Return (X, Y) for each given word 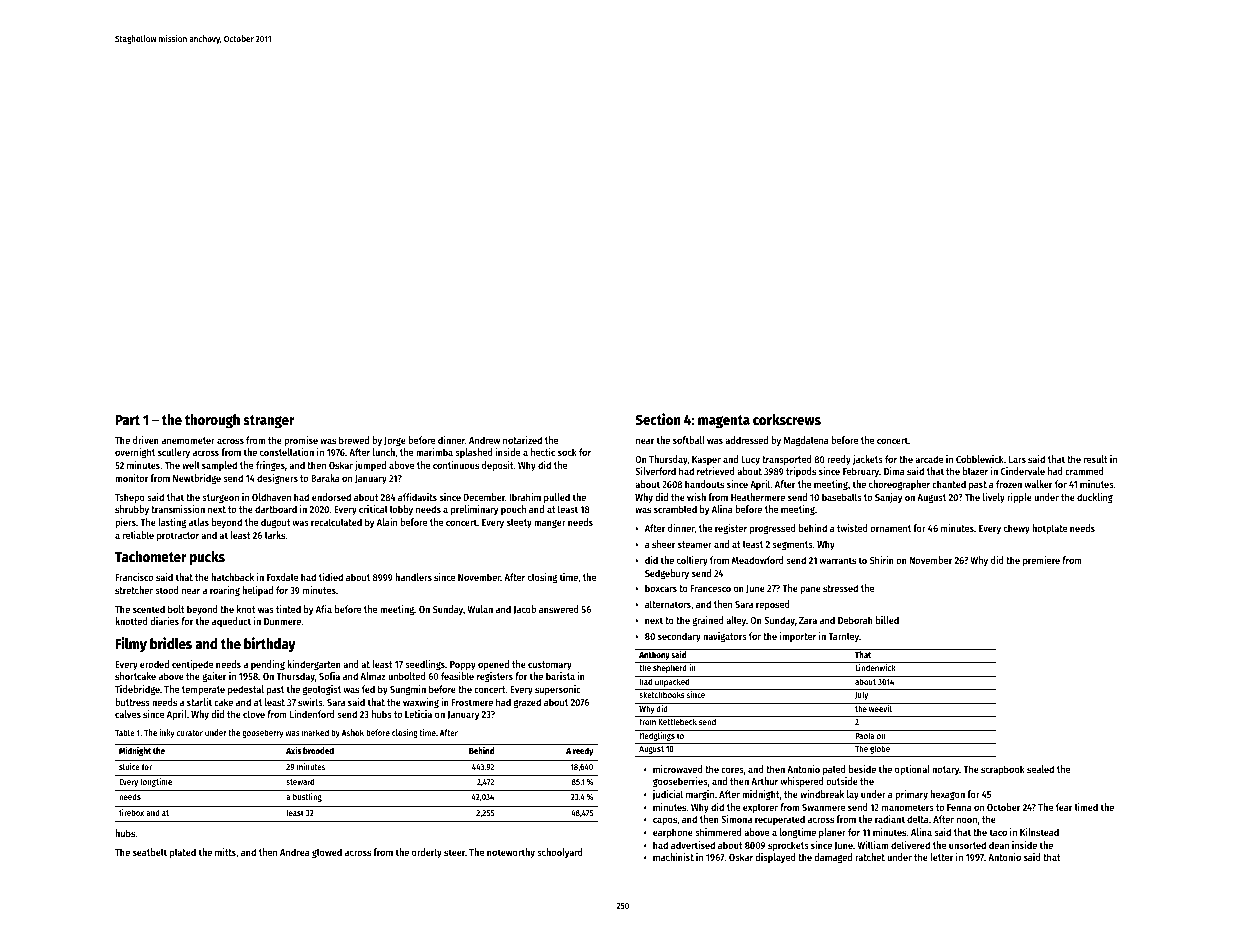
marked (315, 732)
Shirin (882, 560)
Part (127, 420)
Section (658, 419)
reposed (773, 605)
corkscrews (787, 419)
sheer (663, 544)
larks (275, 535)
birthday (270, 644)
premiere (1041, 561)
